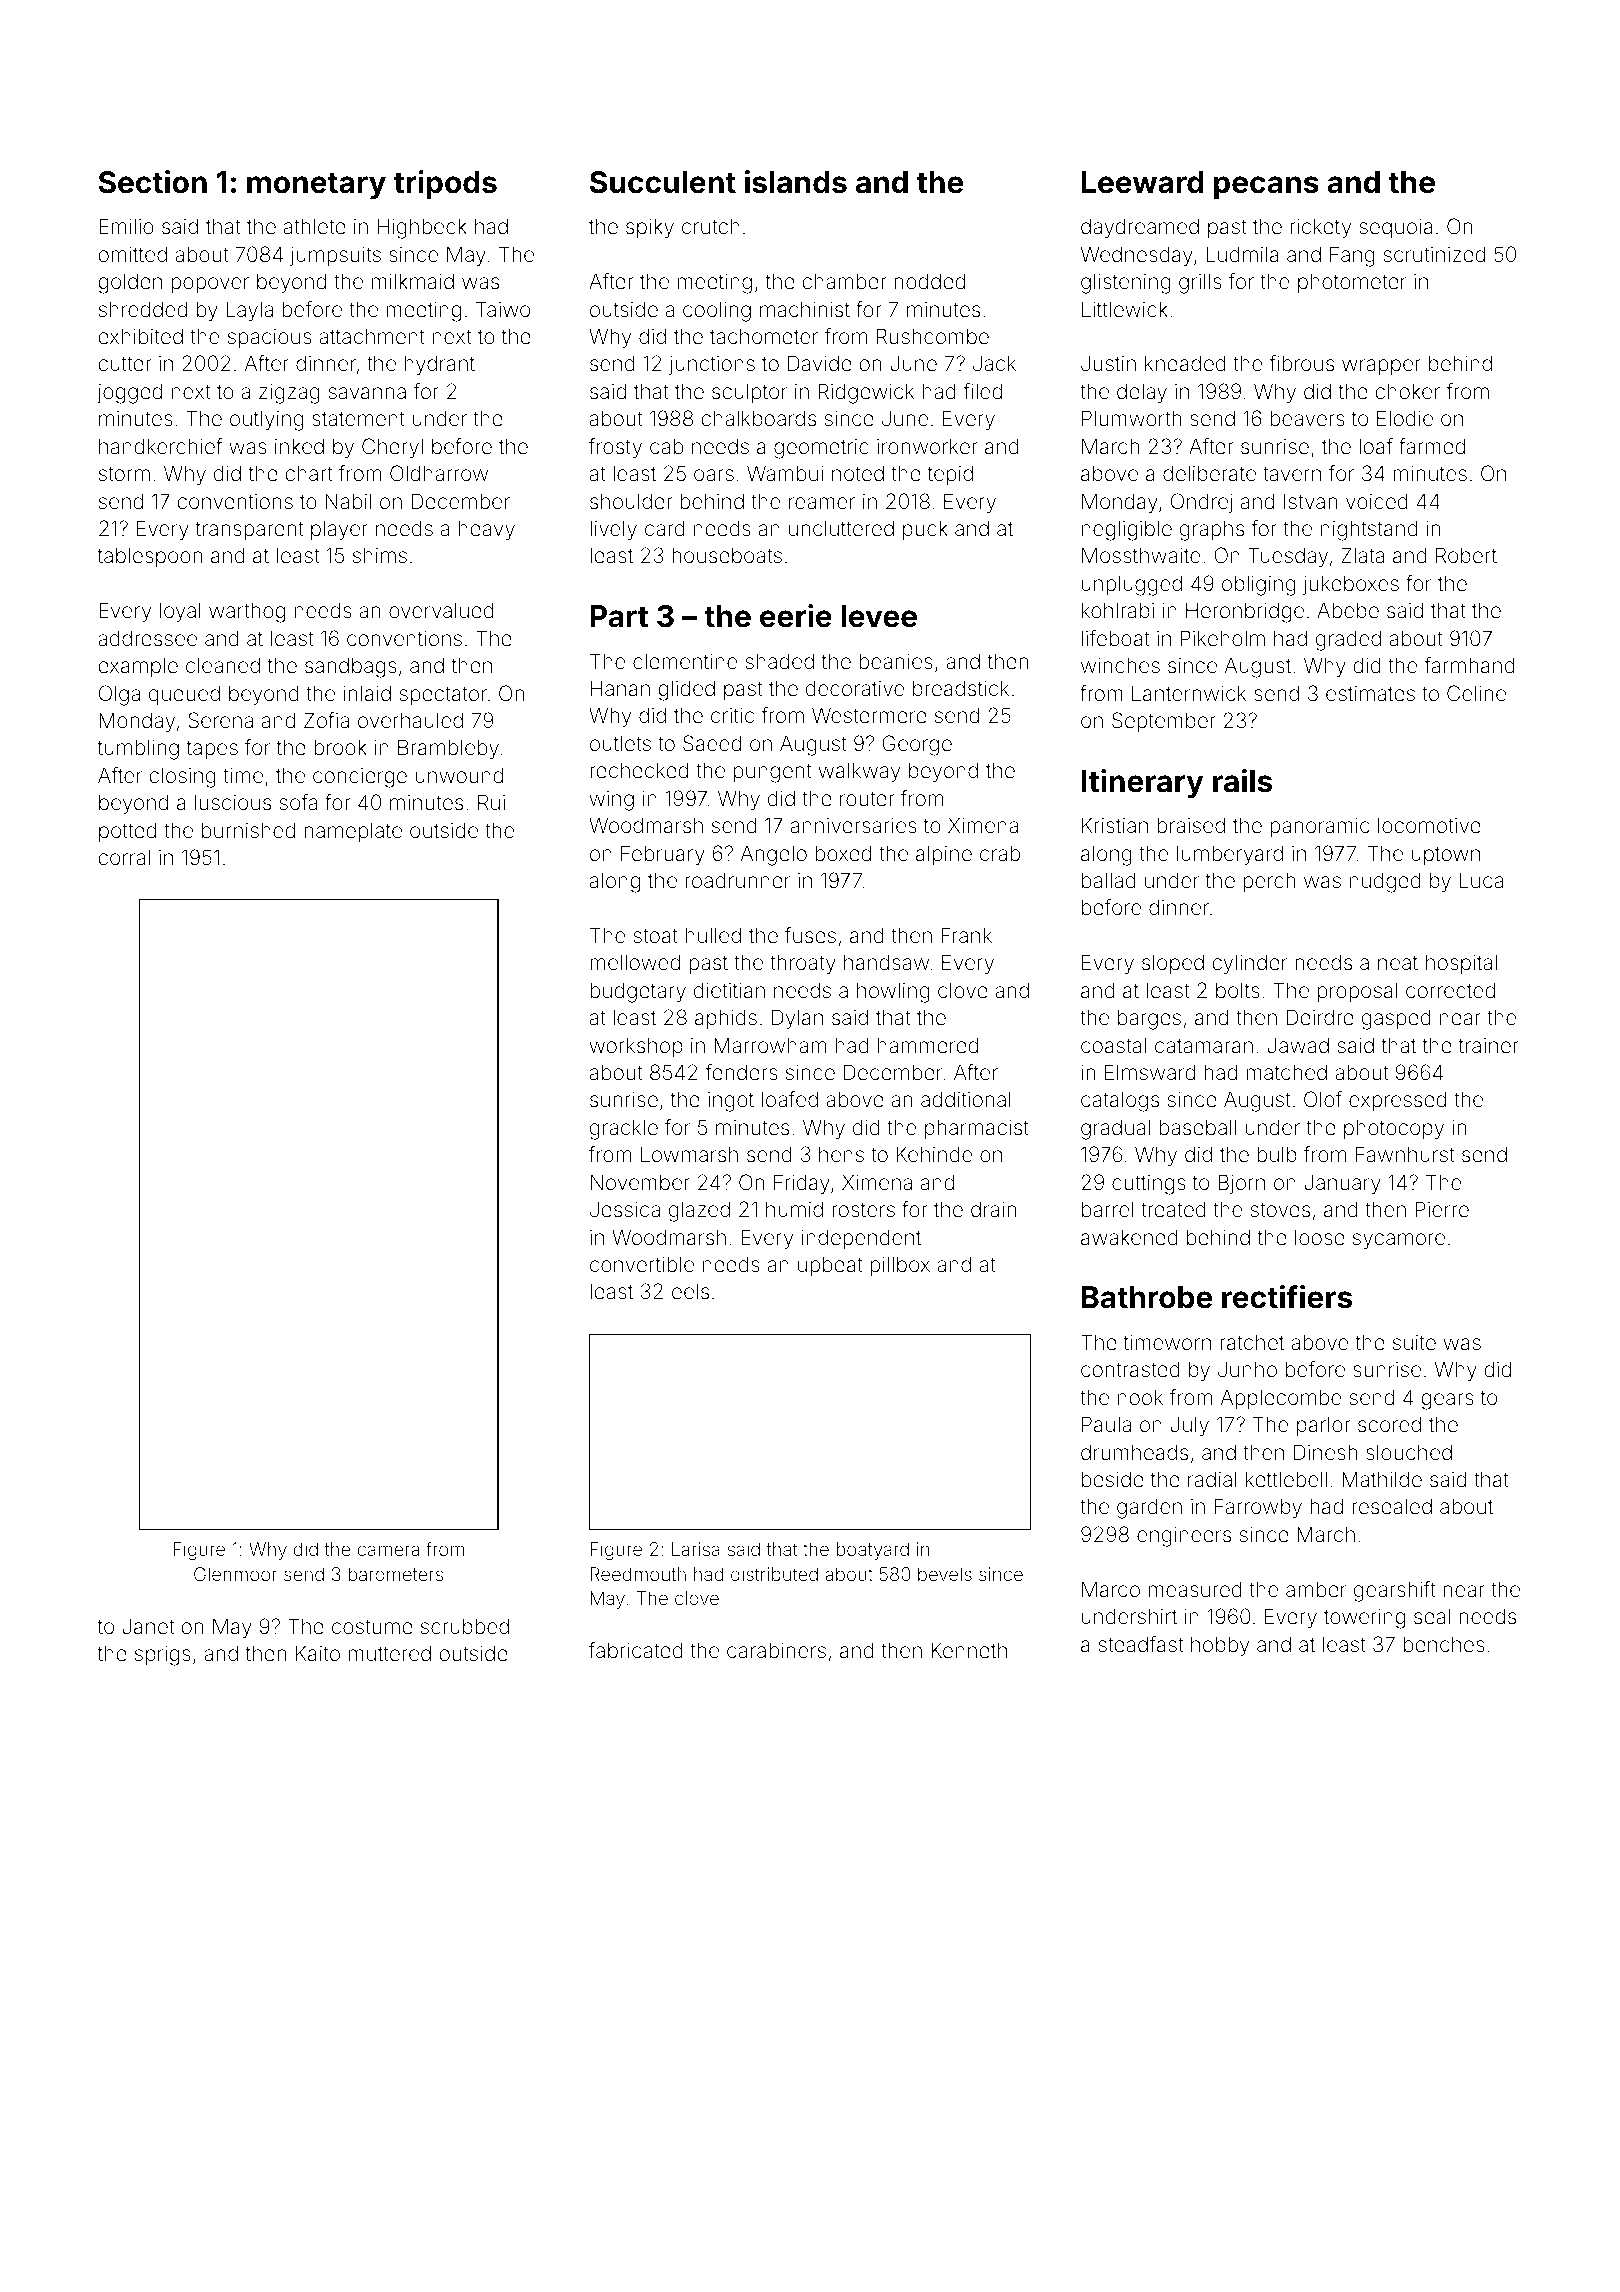 The width and height of the page is (1620, 2292). What do you see at coordinates (212, 750) in the page?
I see `tapes` at bounding box center [212, 750].
